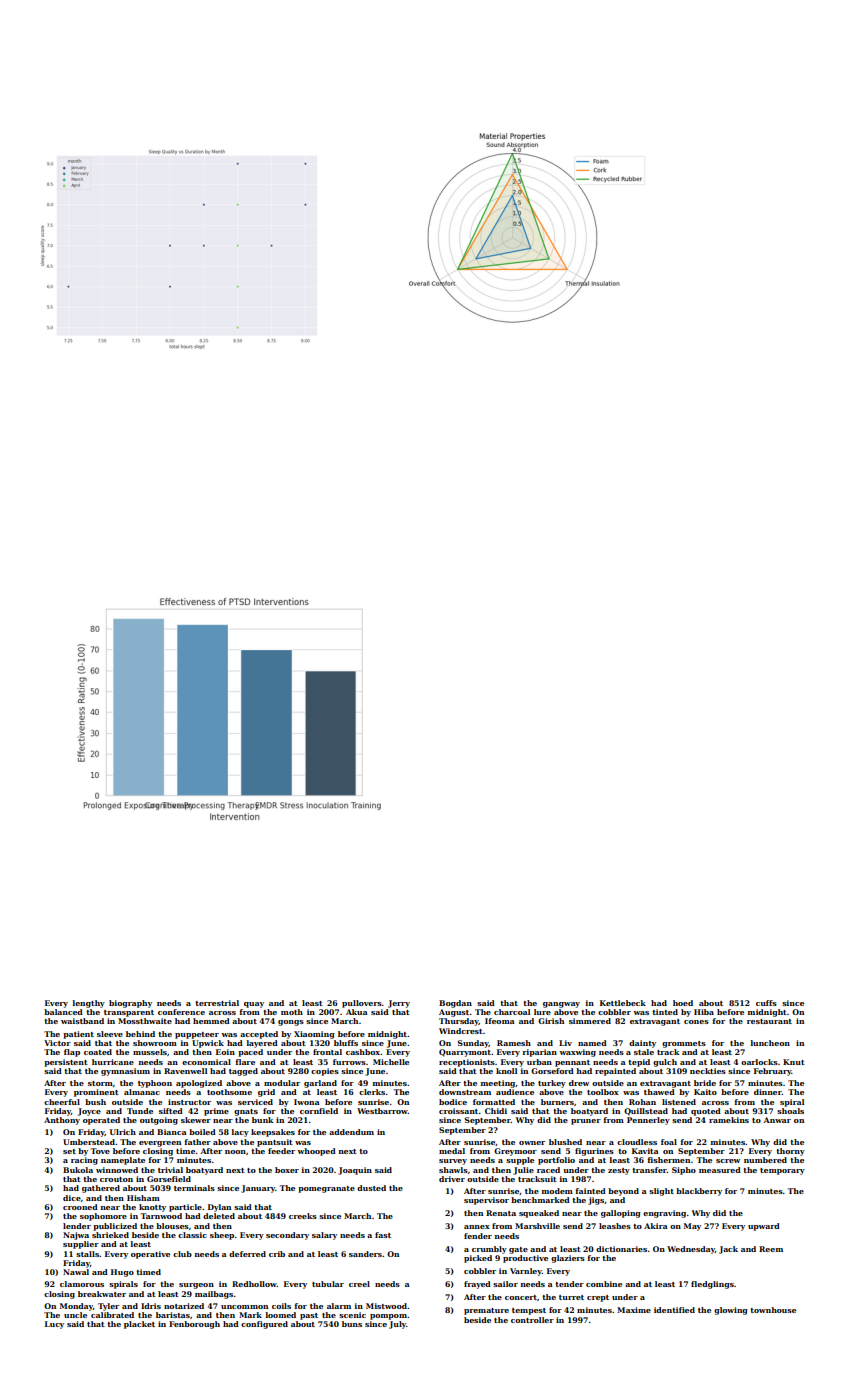 This page has height=1400, width=849. I want to click on loomed, so click(280, 1315).
